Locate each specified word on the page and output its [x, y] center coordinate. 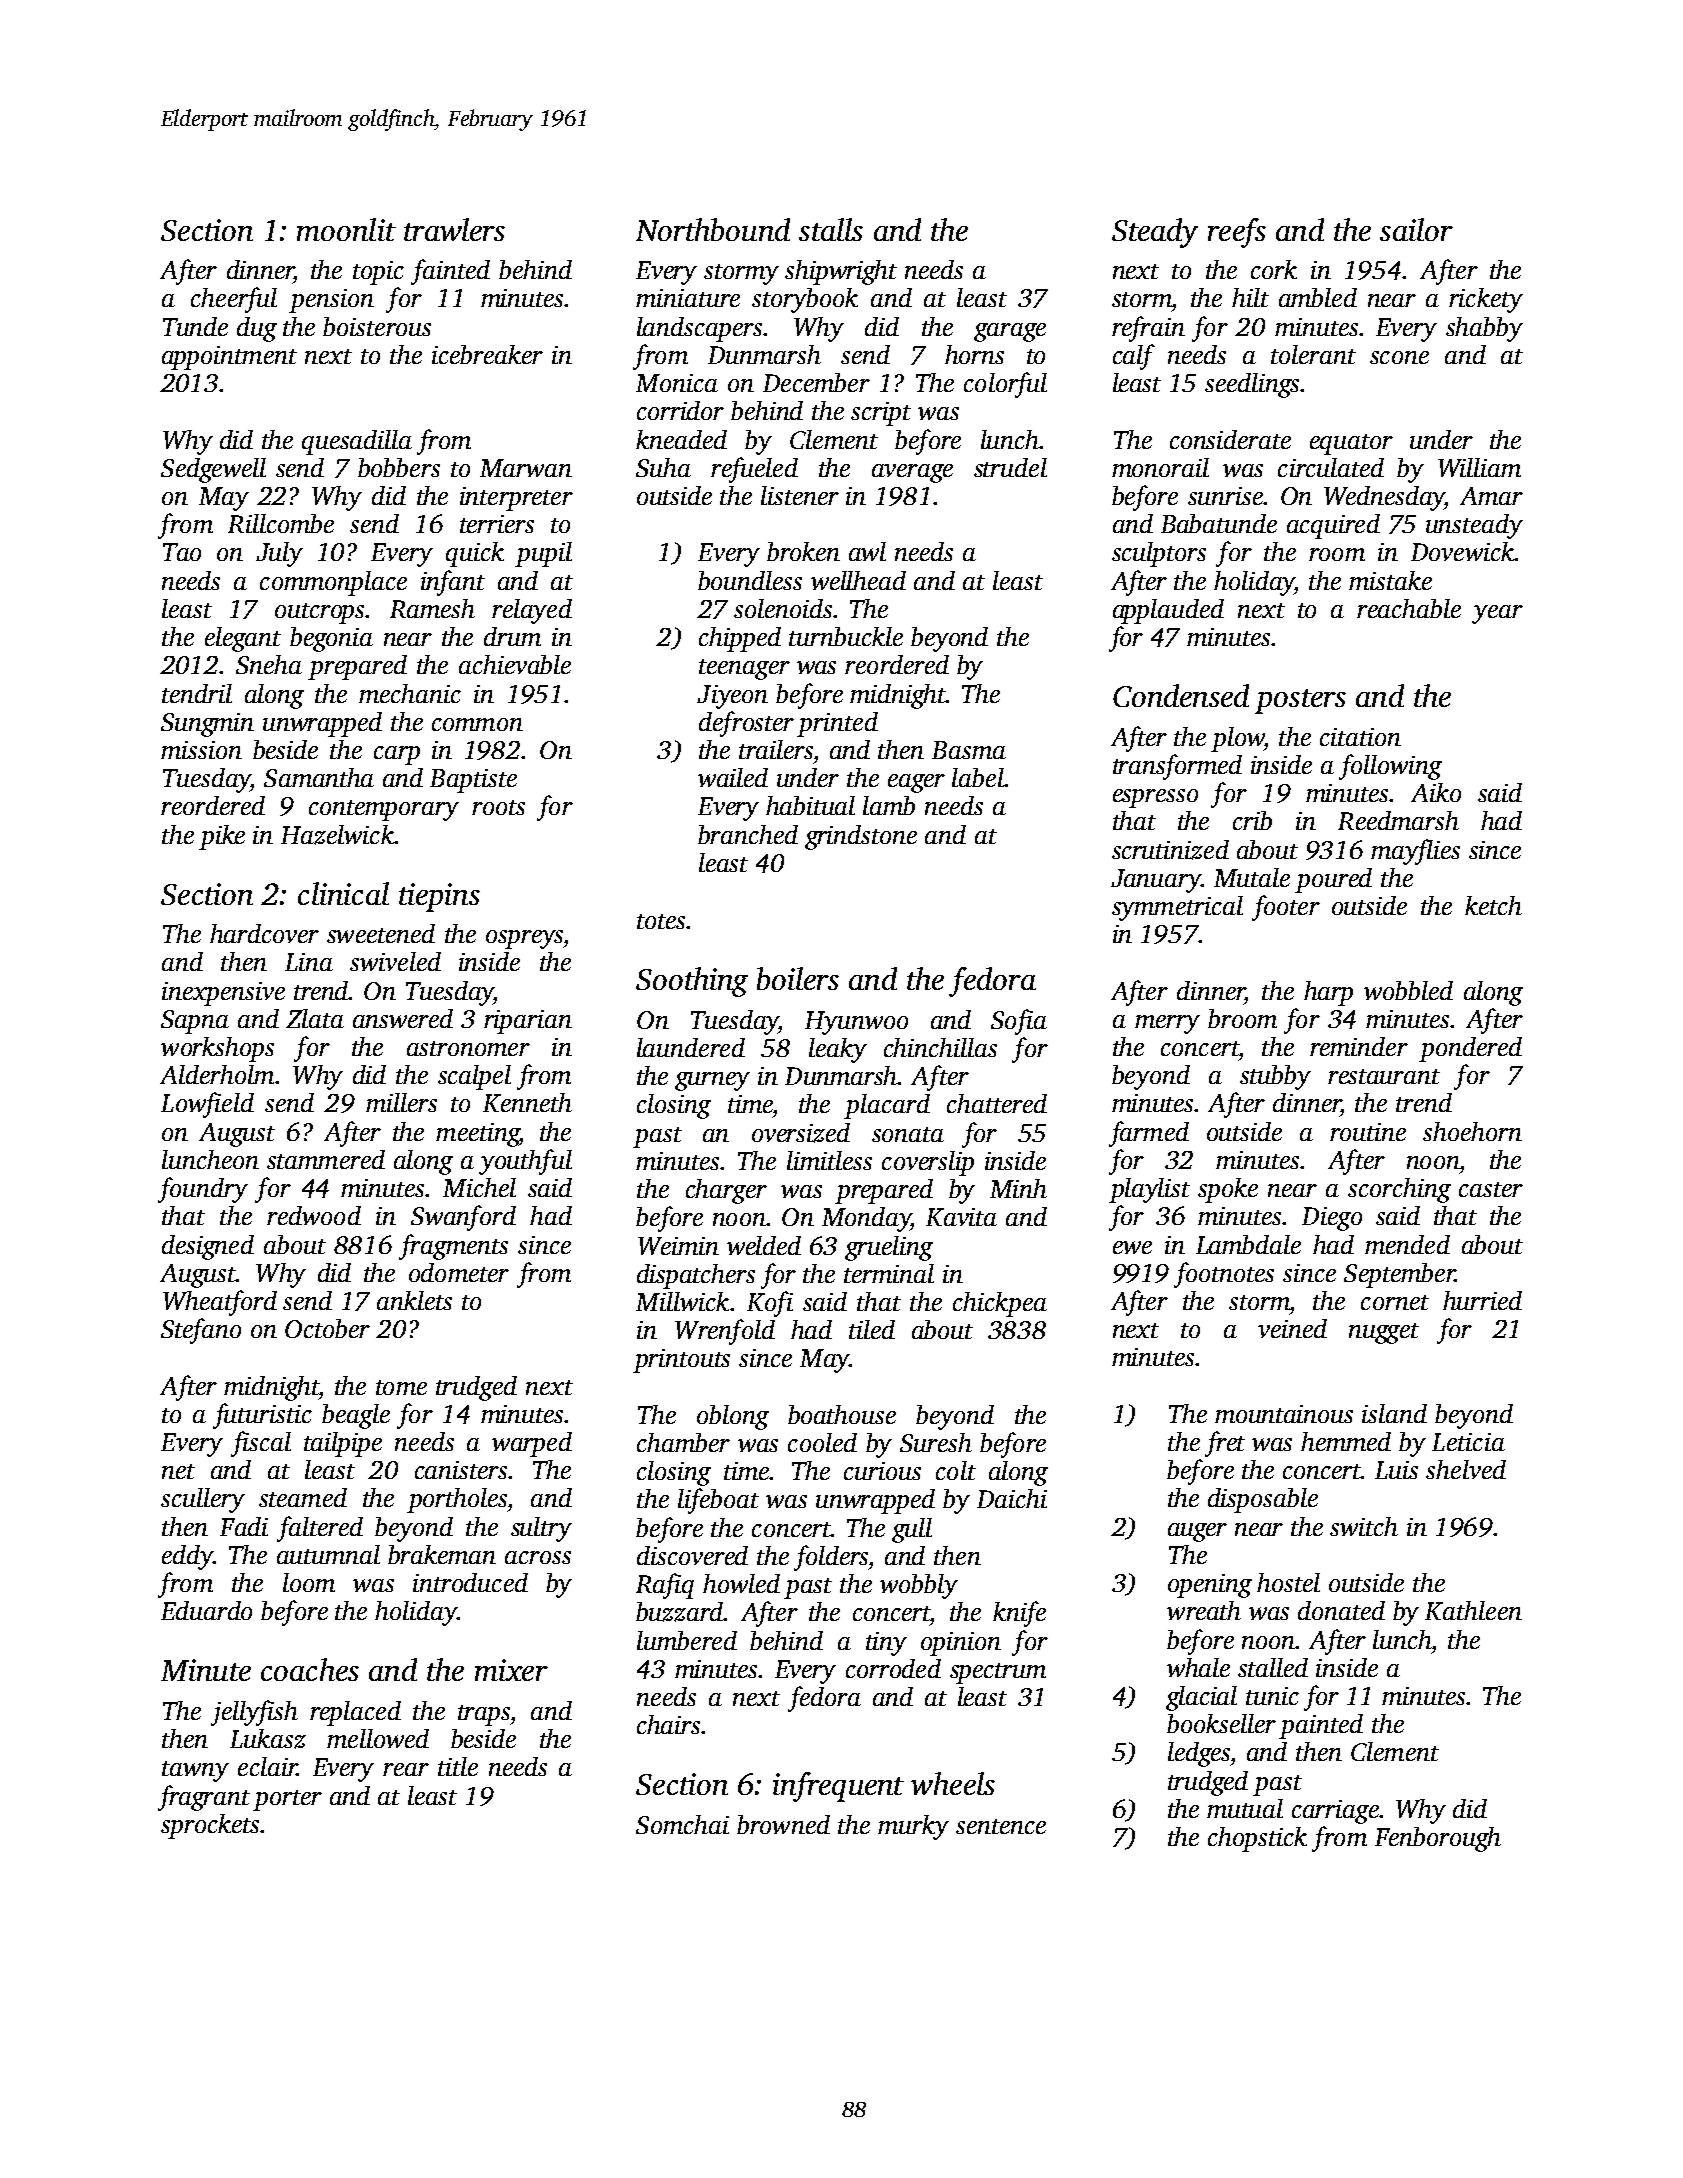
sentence [1001, 1826]
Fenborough [1438, 1839]
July [279, 554]
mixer [511, 1670]
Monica [677, 383]
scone [1399, 357]
